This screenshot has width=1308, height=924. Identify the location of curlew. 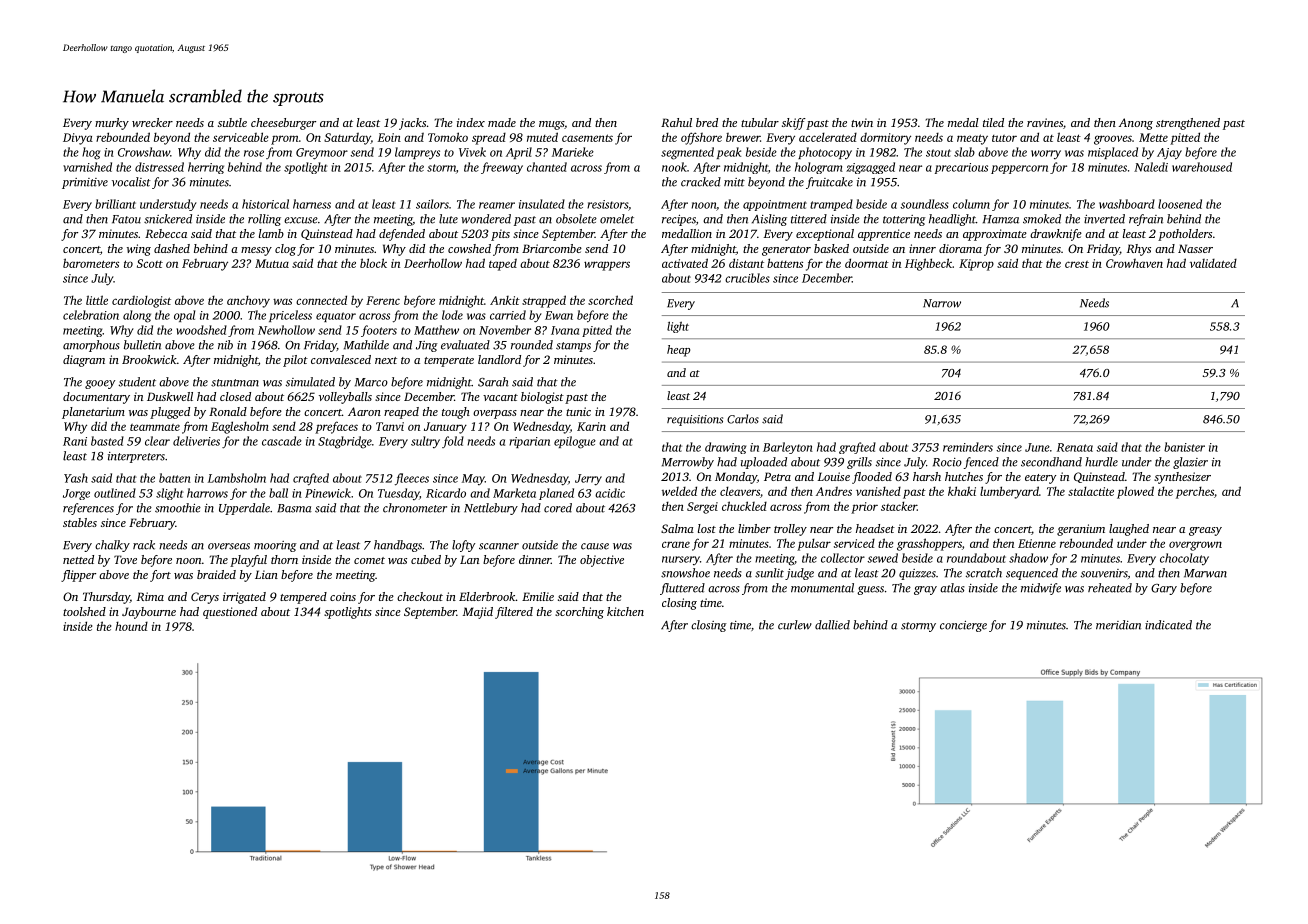
(795, 625).
